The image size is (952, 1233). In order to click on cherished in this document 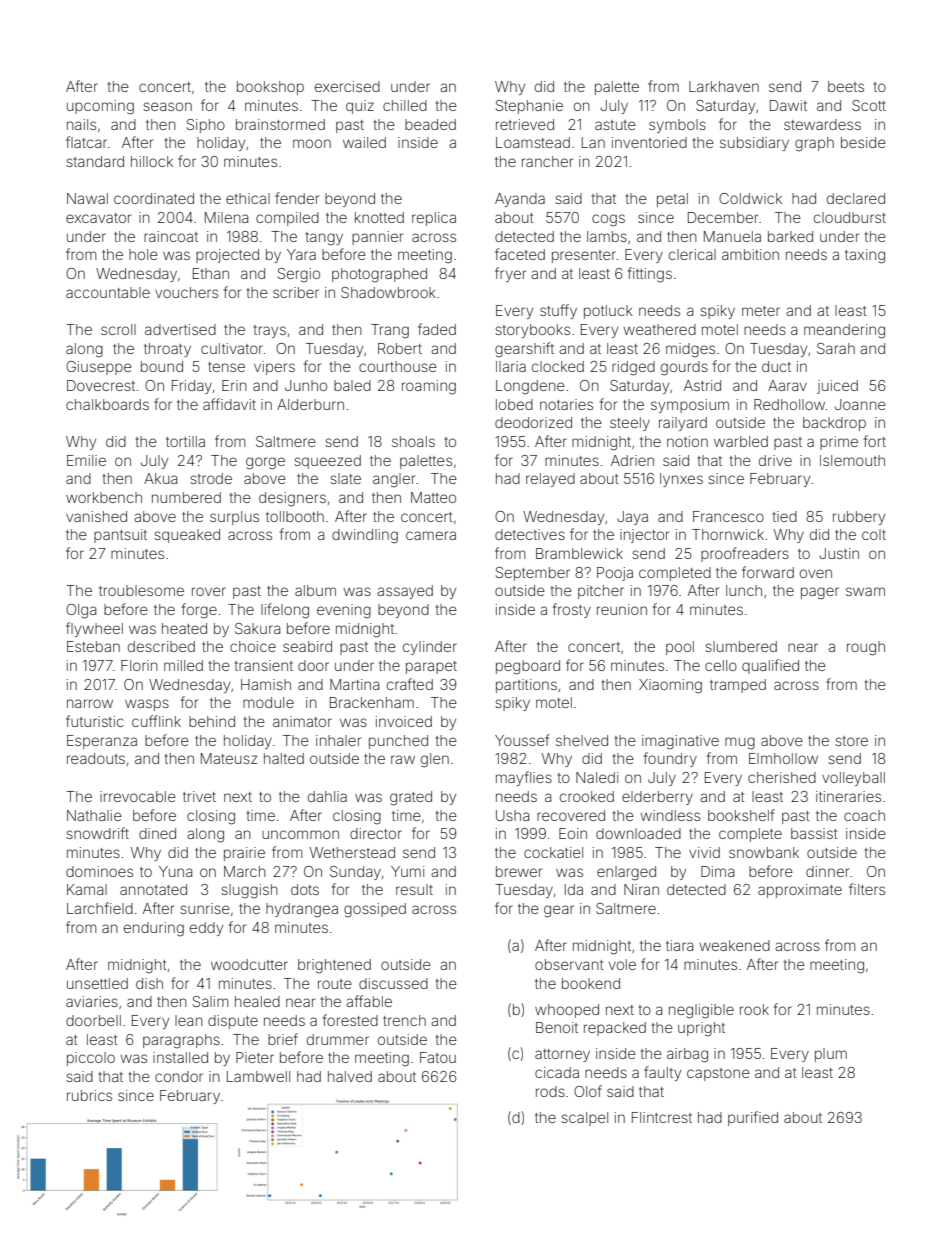, I will do `click(782, 777)`.
